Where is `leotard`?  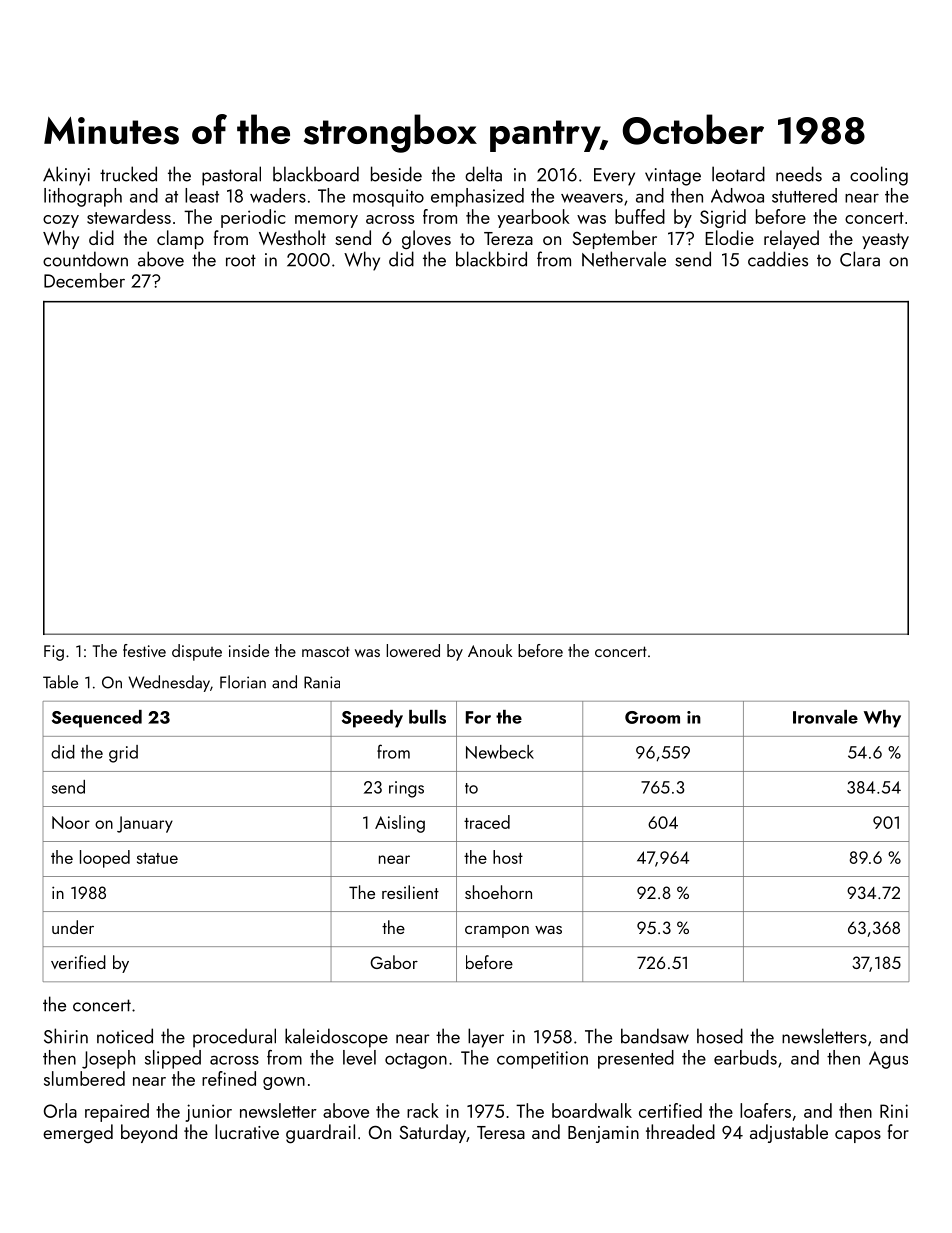 leotard is located at coordinates (738, 174).
